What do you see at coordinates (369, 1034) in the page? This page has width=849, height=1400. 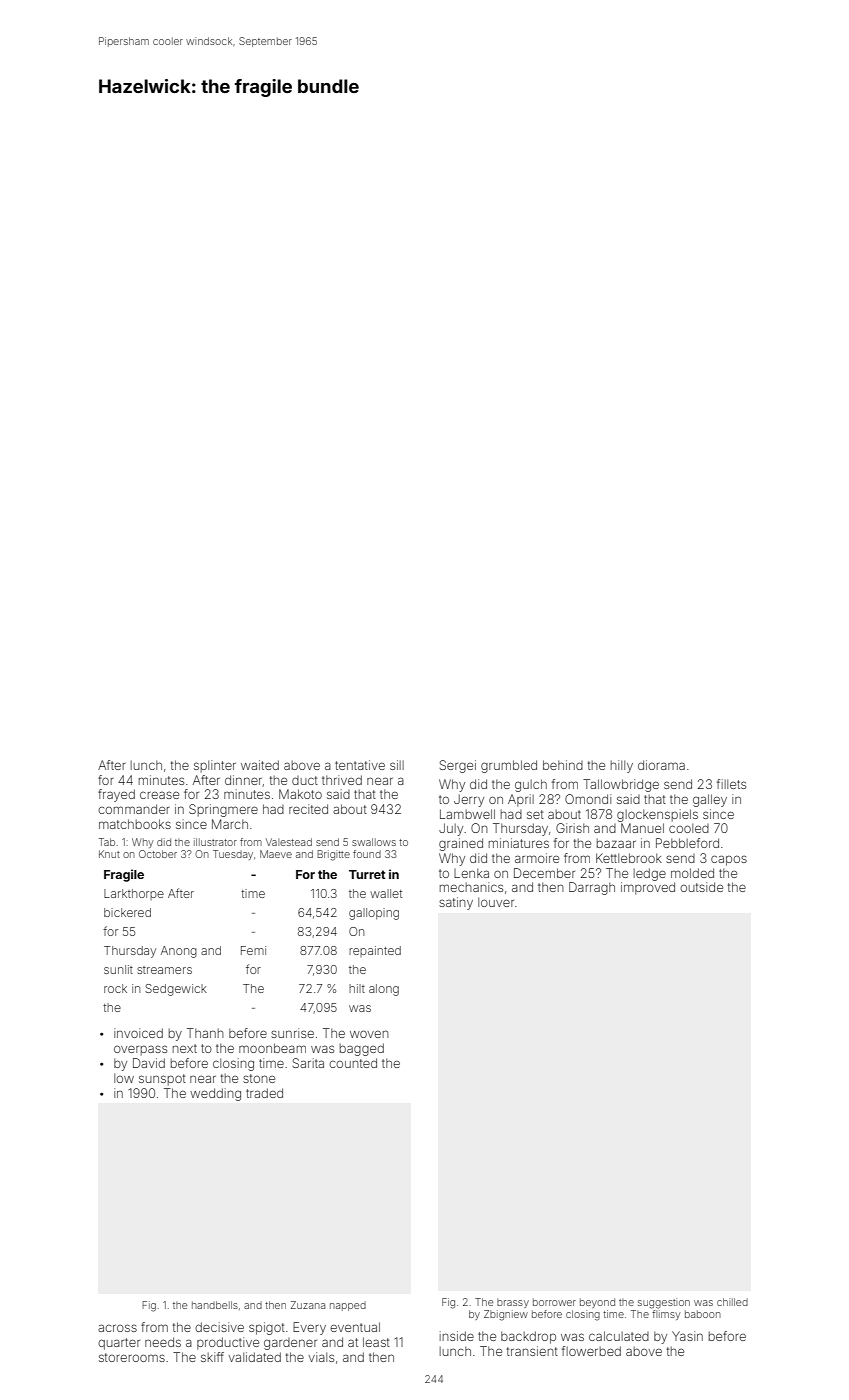 I see `woven` at bounding box center [369, 1034].
